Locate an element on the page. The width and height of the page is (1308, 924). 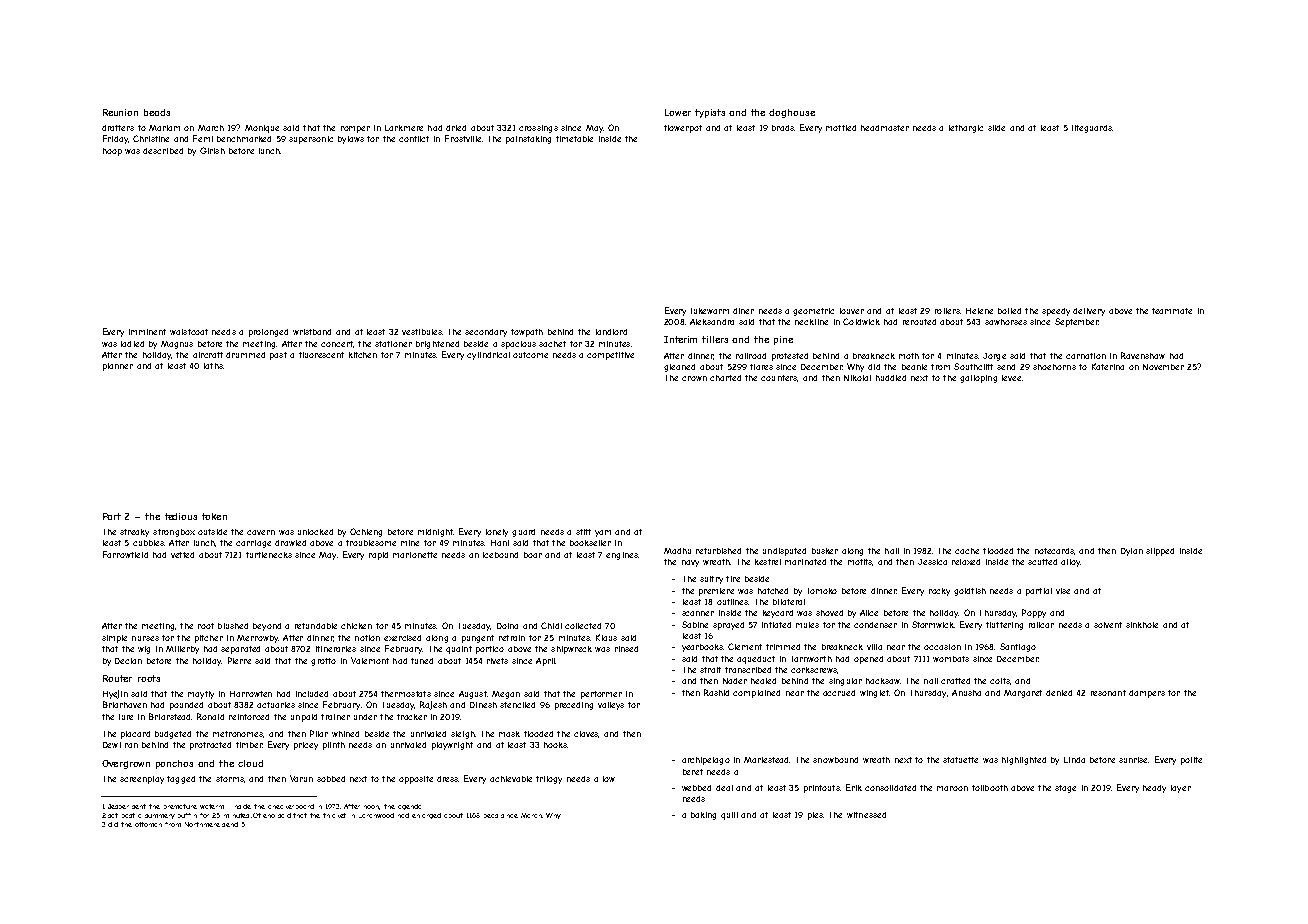
Dylan is located at coordinates (1132, 552).
